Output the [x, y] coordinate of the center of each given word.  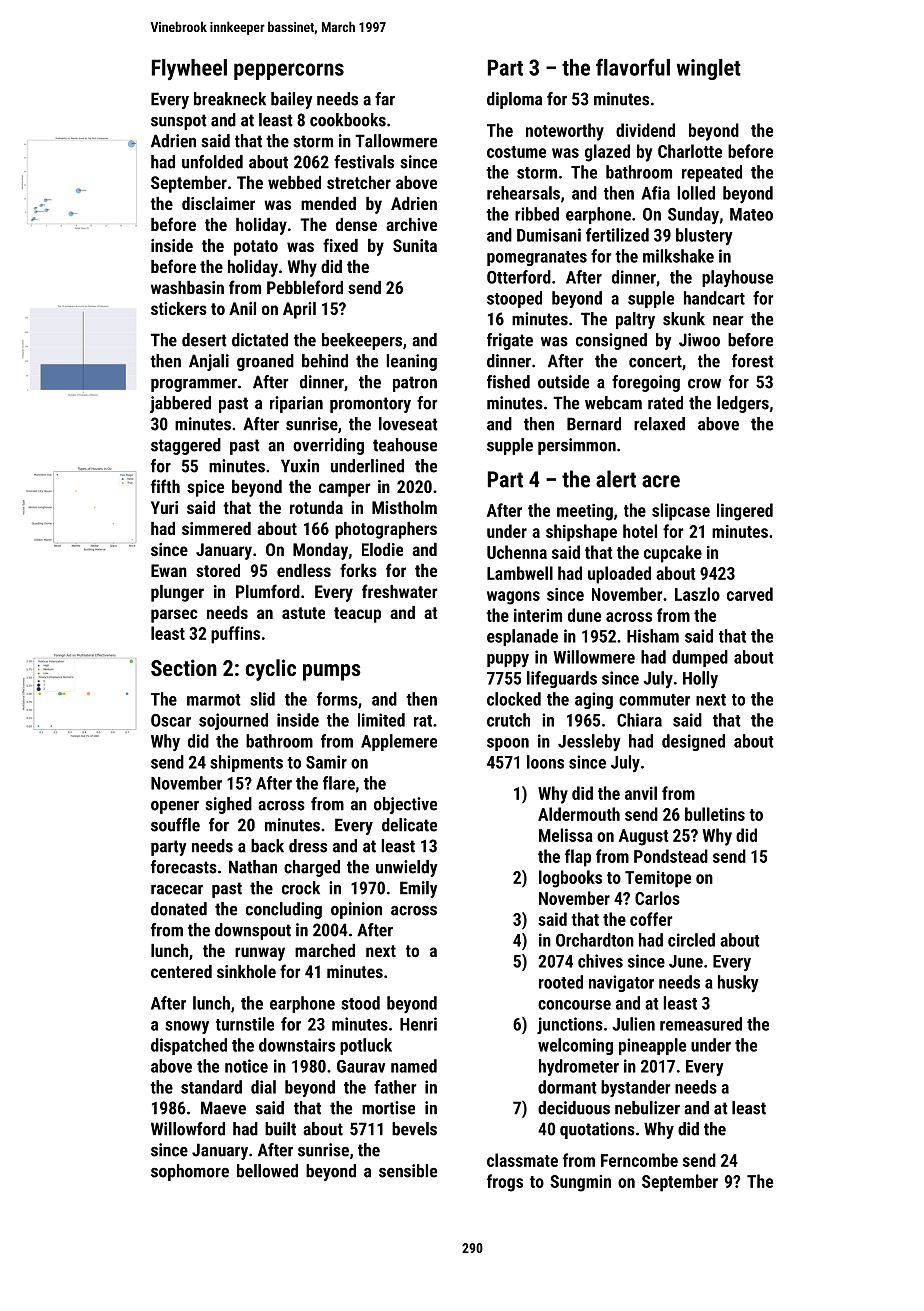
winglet [709, 69]
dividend [645, 130]
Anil [242, 308]
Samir [326, 762]
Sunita [415, 245]
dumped [700, 658]
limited [381, 720]
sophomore [190, 1172]
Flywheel [189, 69]
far [385, 99]
